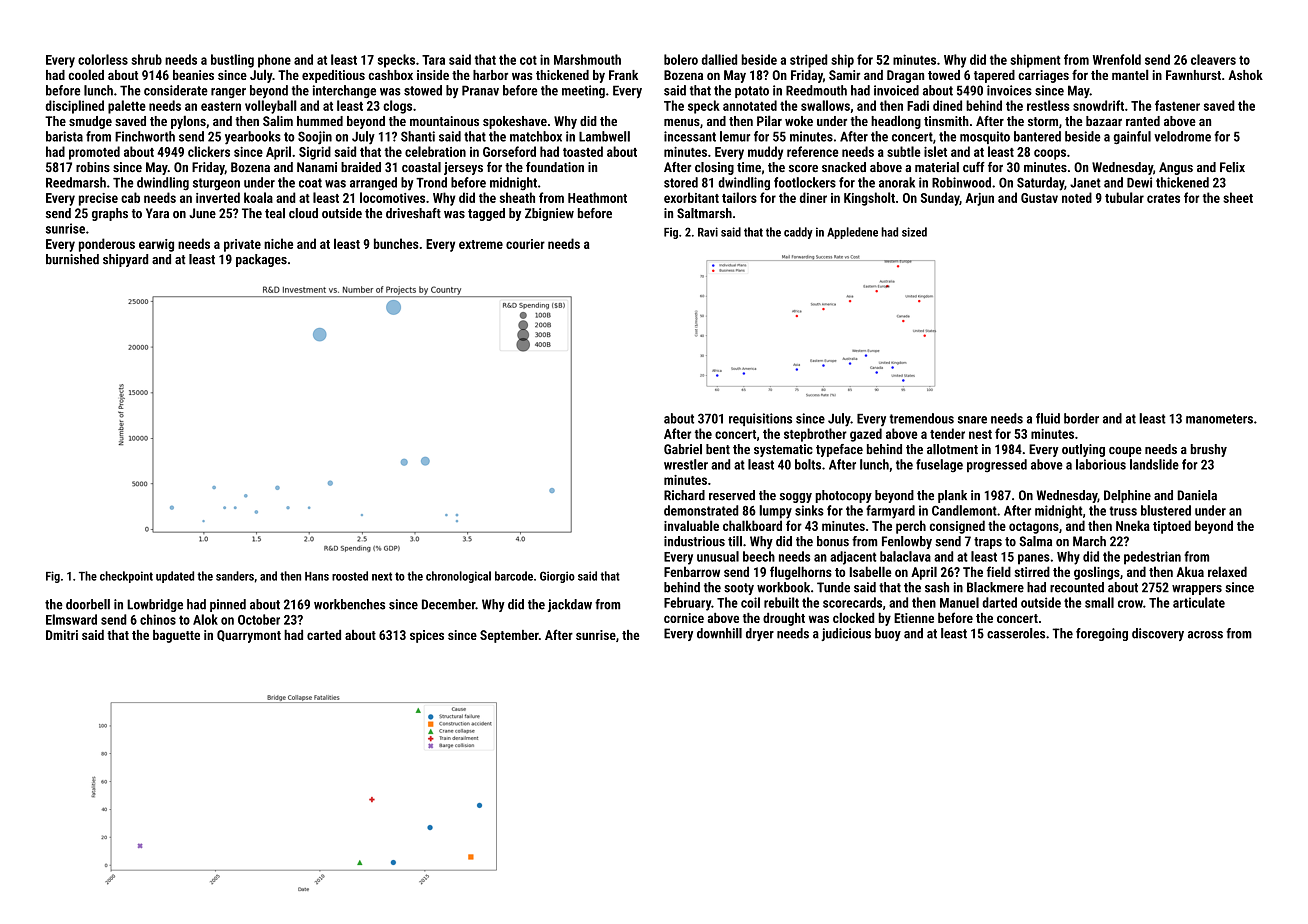 The width and height of the screenshot is (1308, 924). I want to click on Ravi, so click(708, 232).
